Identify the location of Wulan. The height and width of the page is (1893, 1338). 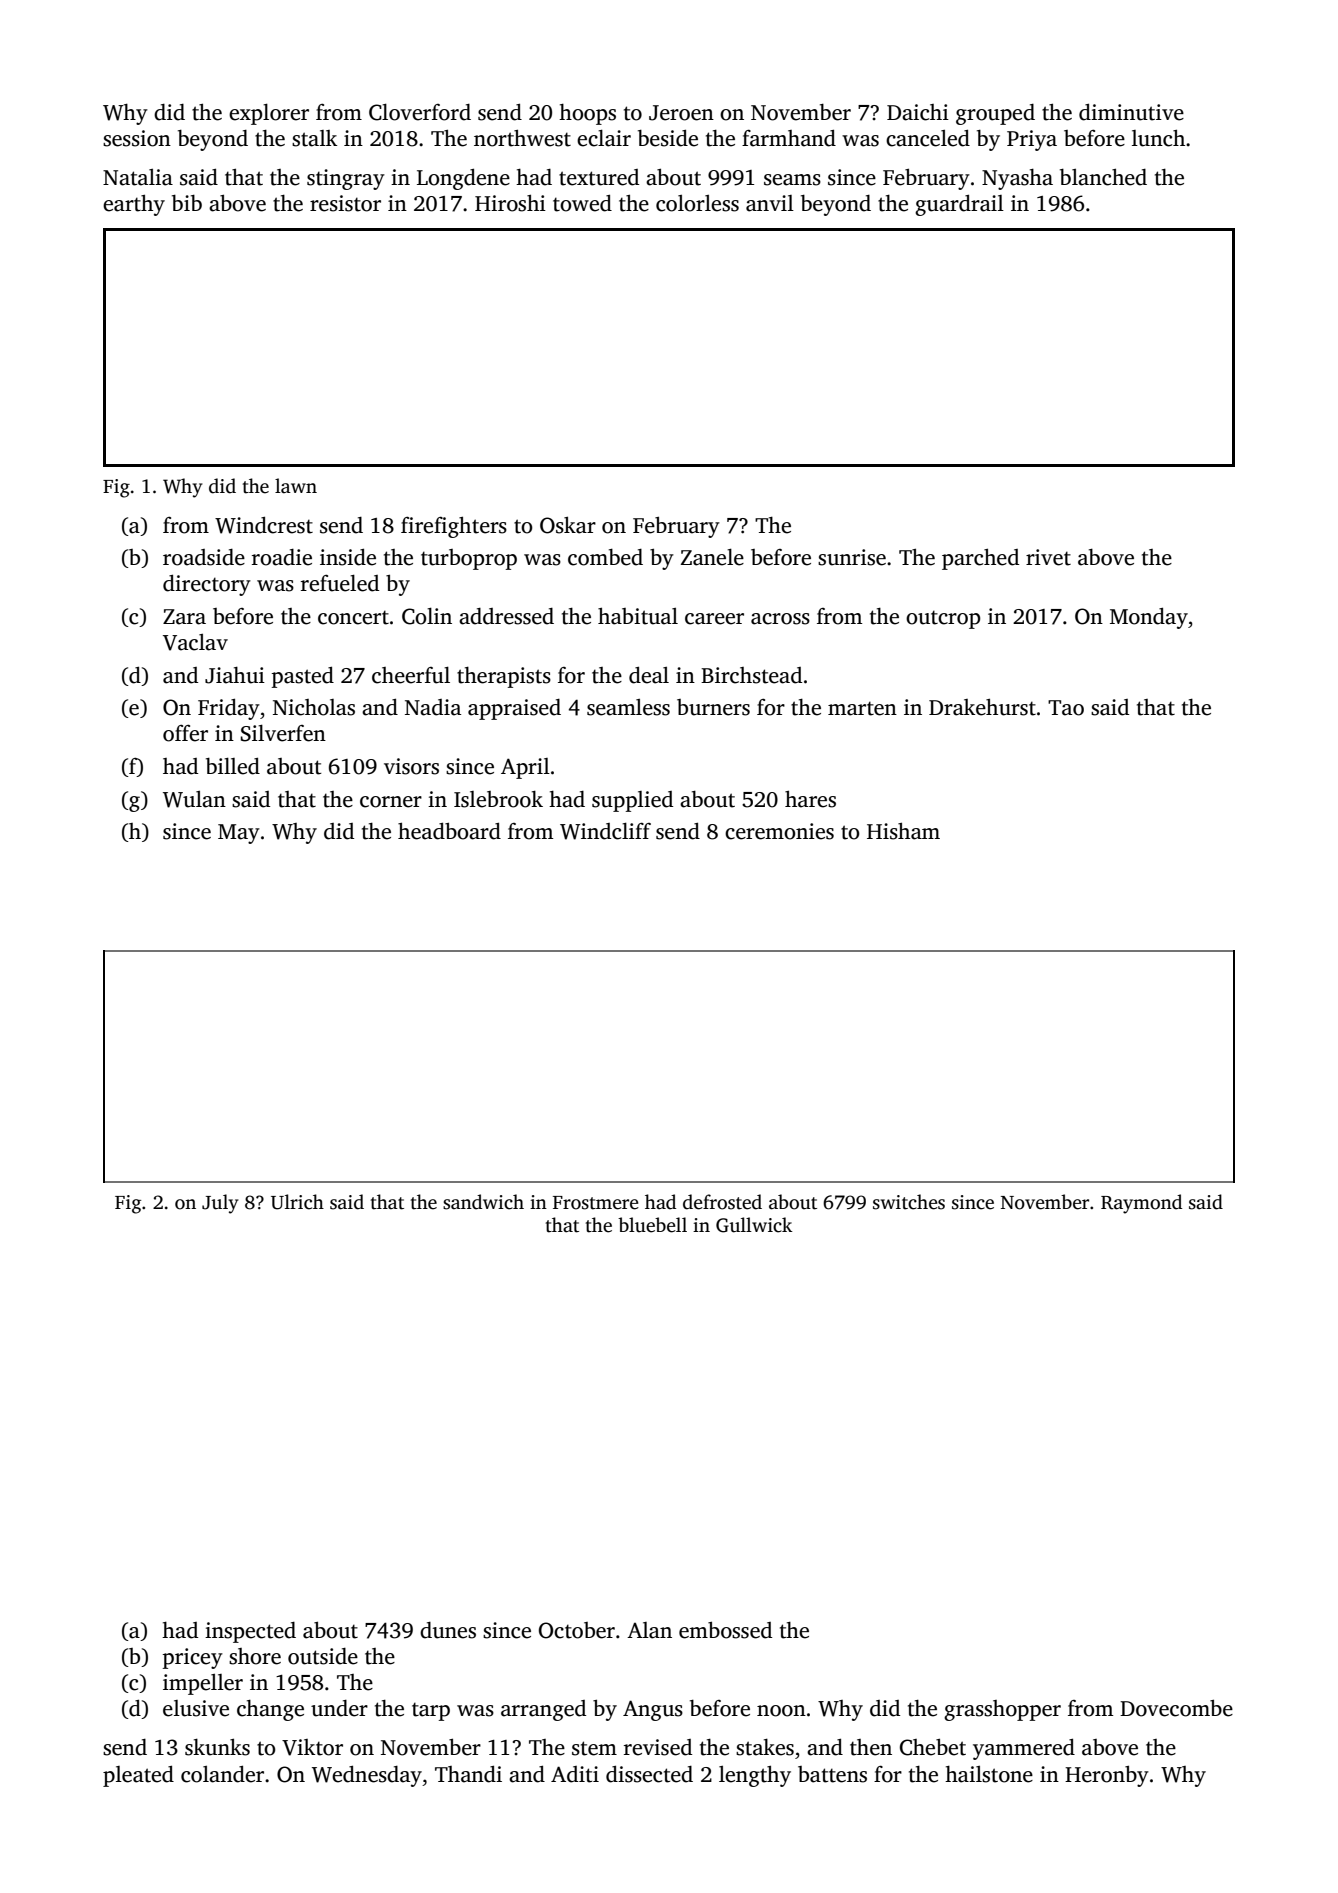
(194, 799).
